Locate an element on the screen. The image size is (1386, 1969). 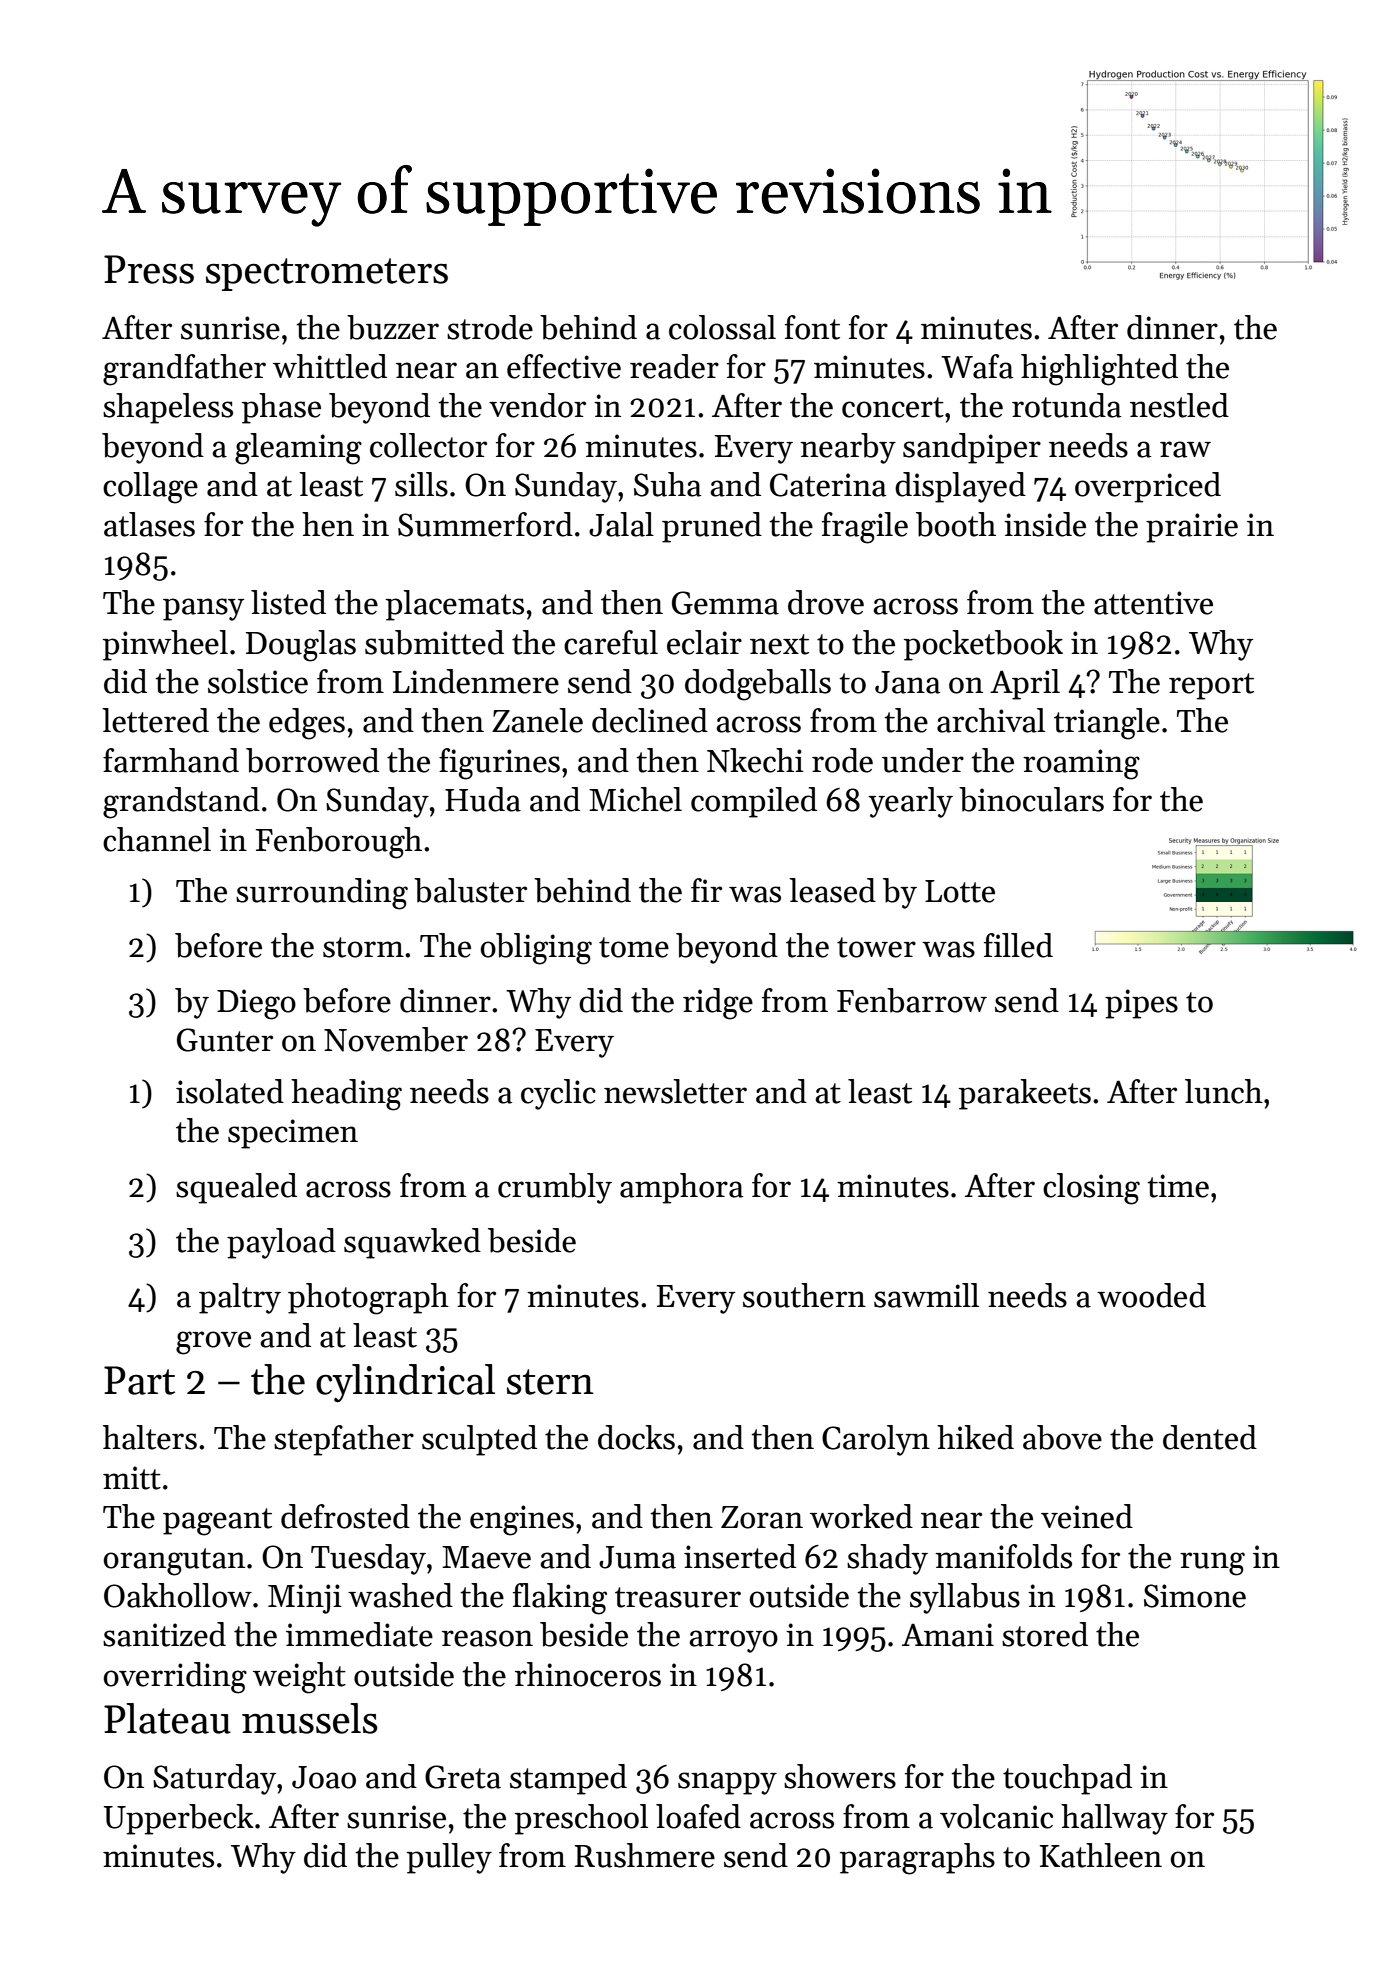
tome is located at coordinates (634, 947).
